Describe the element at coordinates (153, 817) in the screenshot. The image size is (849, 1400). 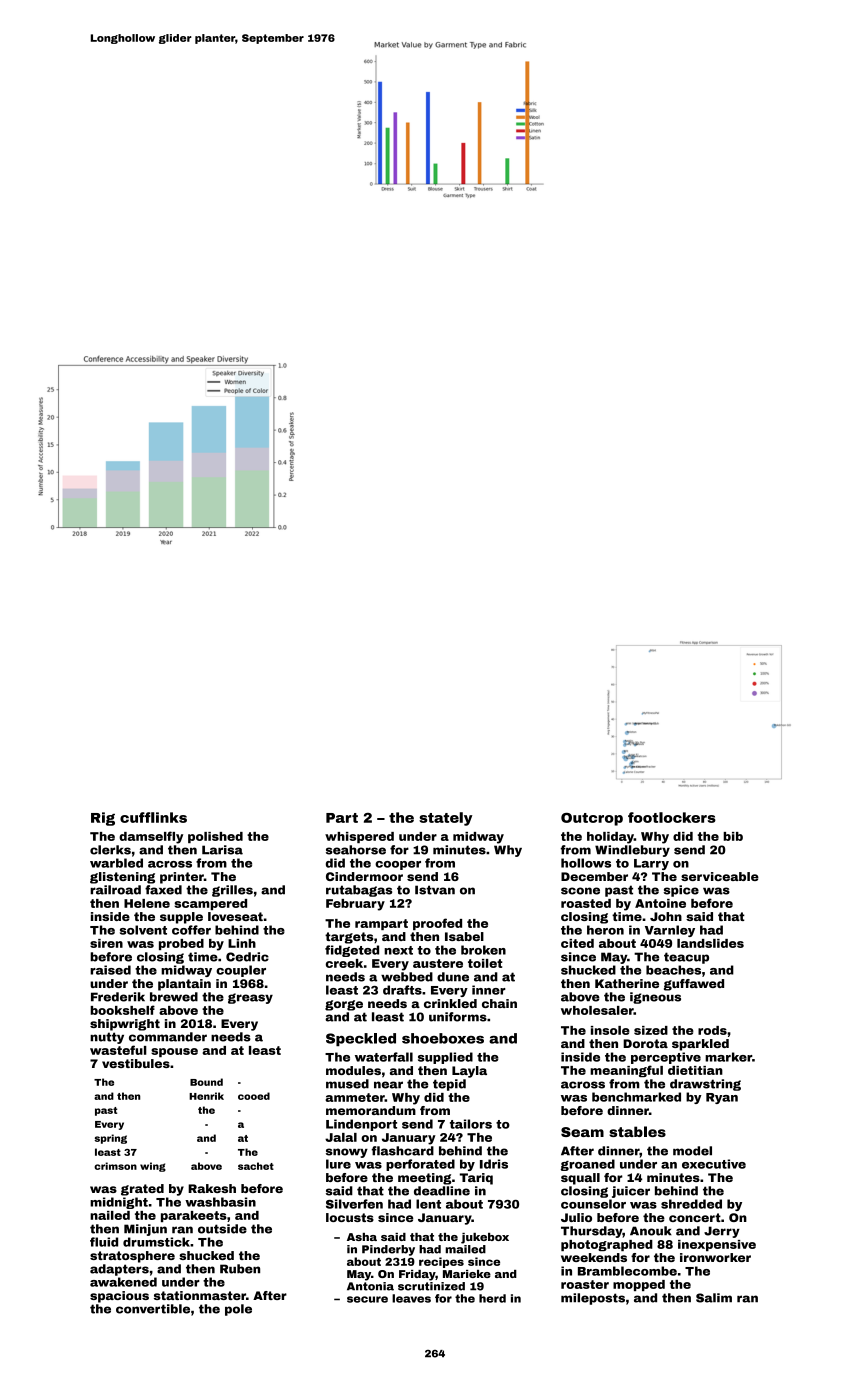
I see `cufflinks` at that location.
